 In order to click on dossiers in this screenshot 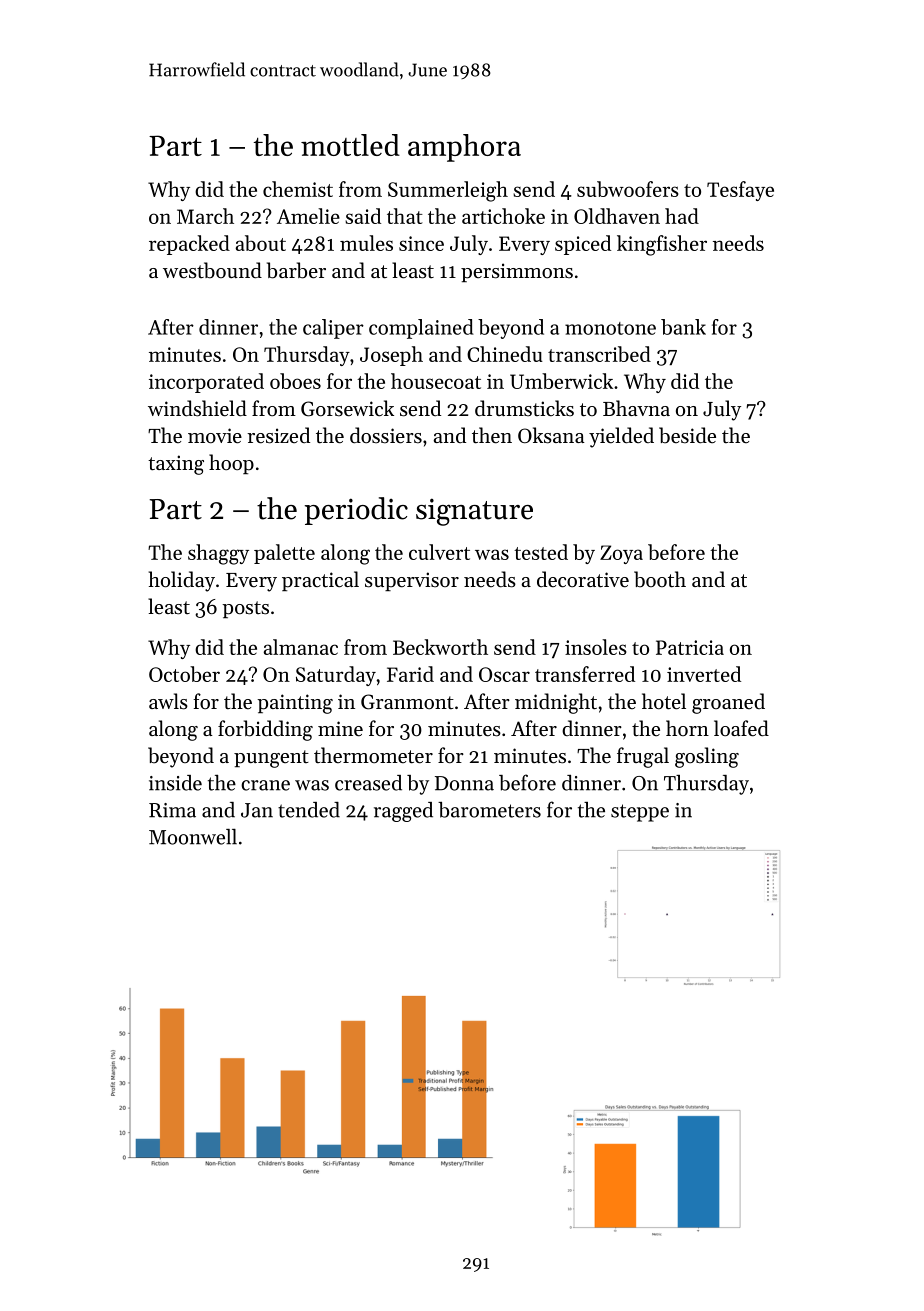, I will do `click(386, 435)`.
